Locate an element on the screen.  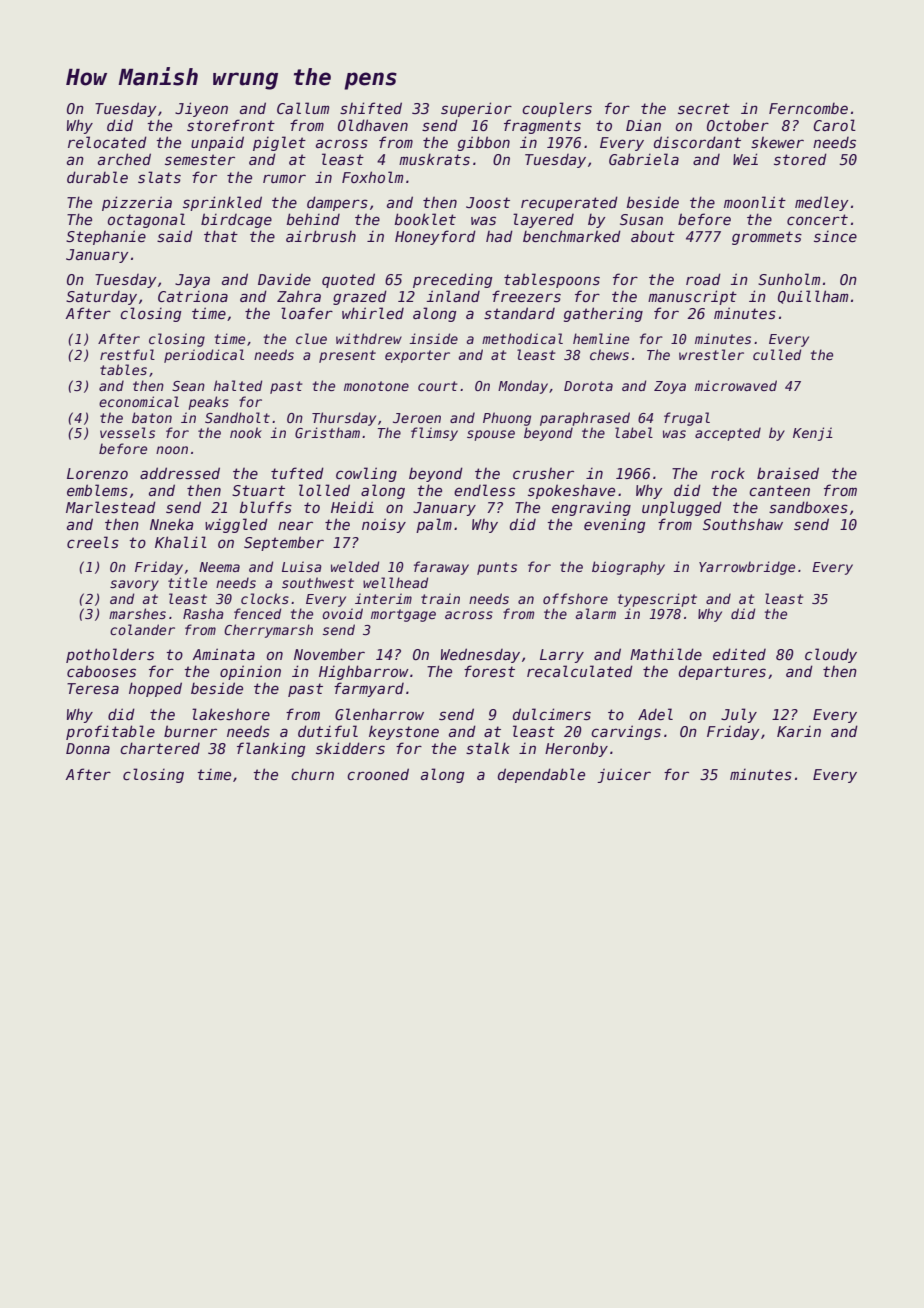
chartered is located at coordinates (160, 748).
